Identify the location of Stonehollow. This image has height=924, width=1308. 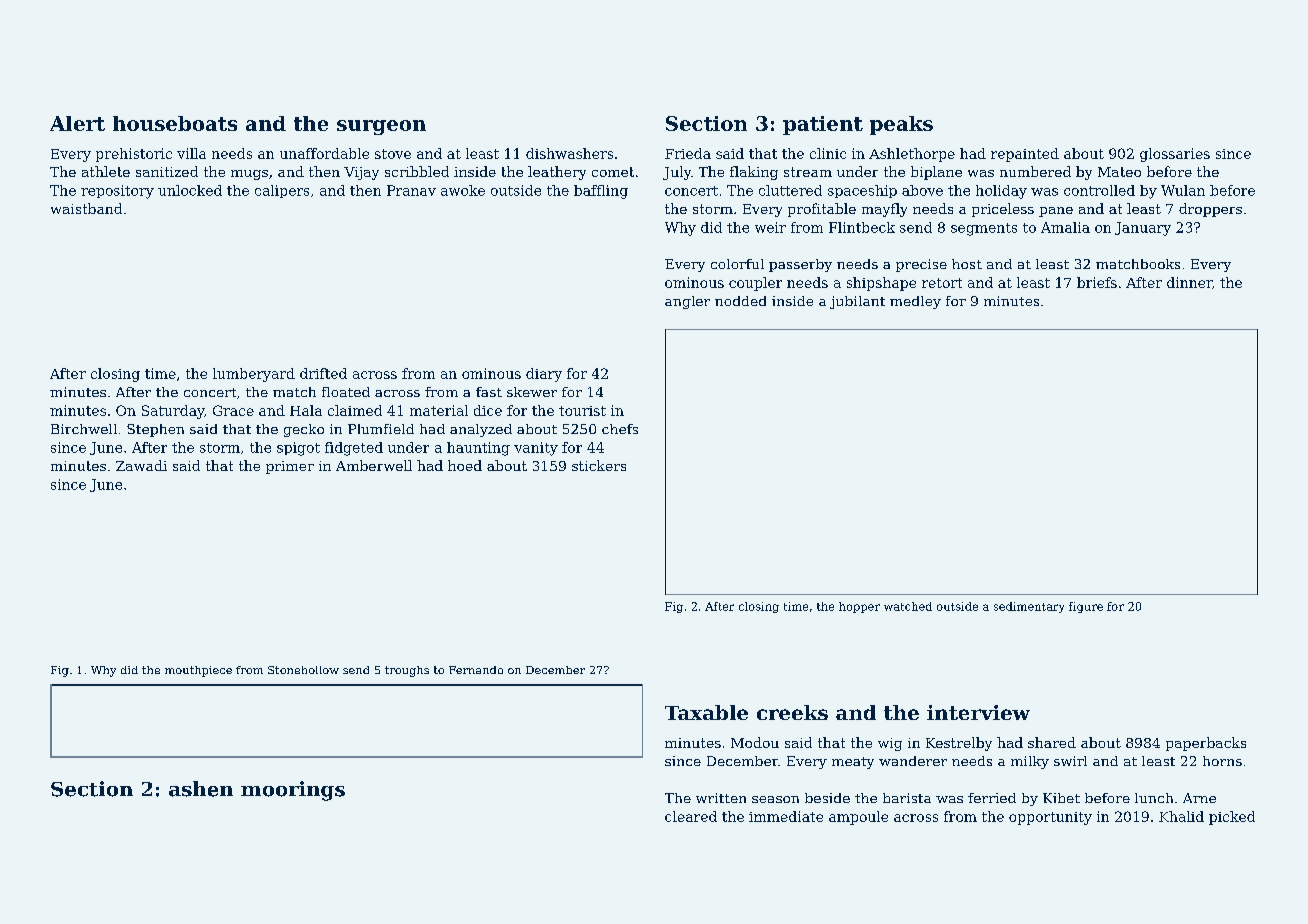
(303, 670).
